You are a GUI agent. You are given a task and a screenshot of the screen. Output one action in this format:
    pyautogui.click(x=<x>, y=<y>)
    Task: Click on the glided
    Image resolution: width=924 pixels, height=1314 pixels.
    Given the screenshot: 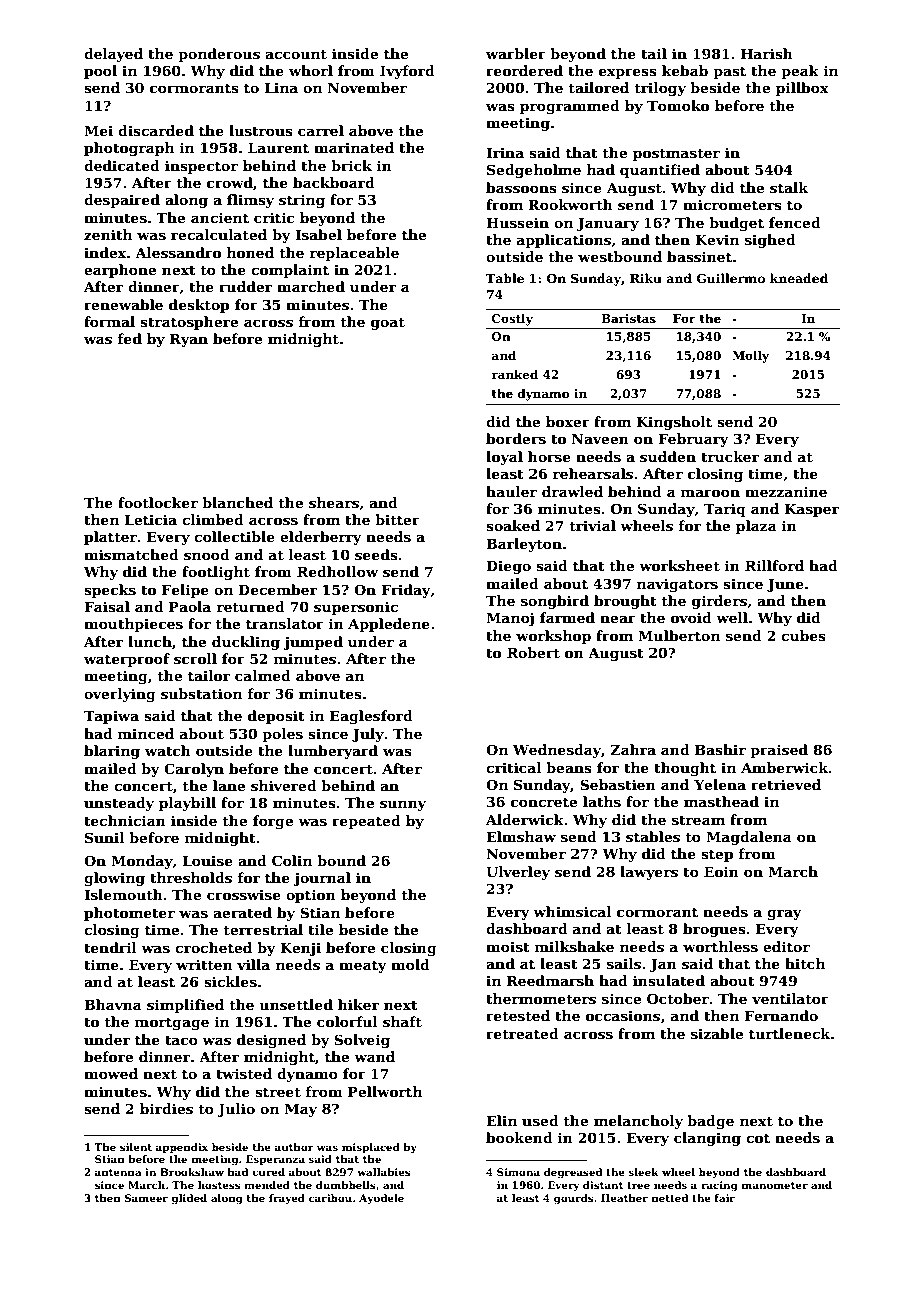 What is the action you would take?
    pyautogui.click(x=189, y=1199)
